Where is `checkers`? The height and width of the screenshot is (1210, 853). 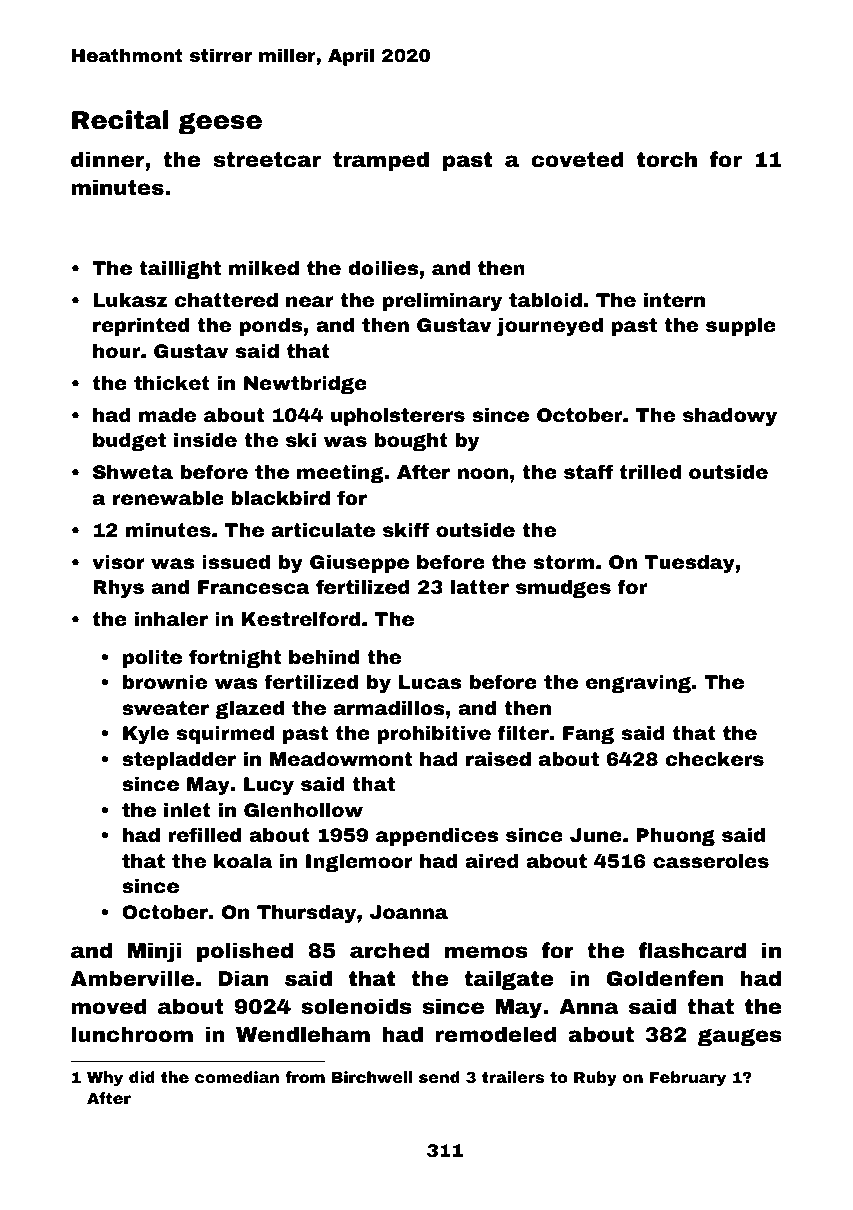 checkers is located at coordinates (714, 758).
